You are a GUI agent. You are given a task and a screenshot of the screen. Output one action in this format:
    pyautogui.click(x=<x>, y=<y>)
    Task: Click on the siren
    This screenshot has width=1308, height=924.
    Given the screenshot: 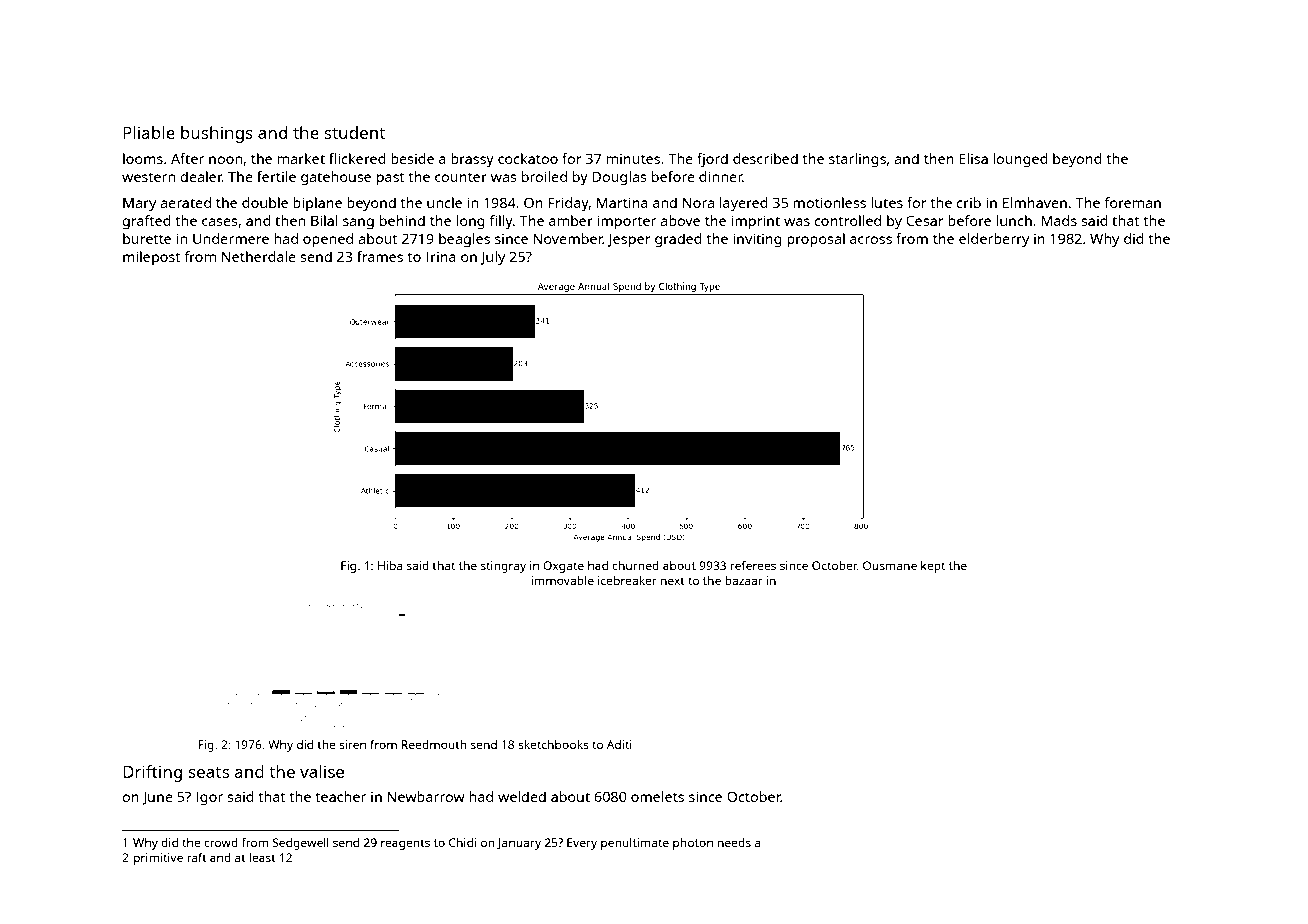 What is the action you would take?
    pyautogui.click(x=352, y=744)
